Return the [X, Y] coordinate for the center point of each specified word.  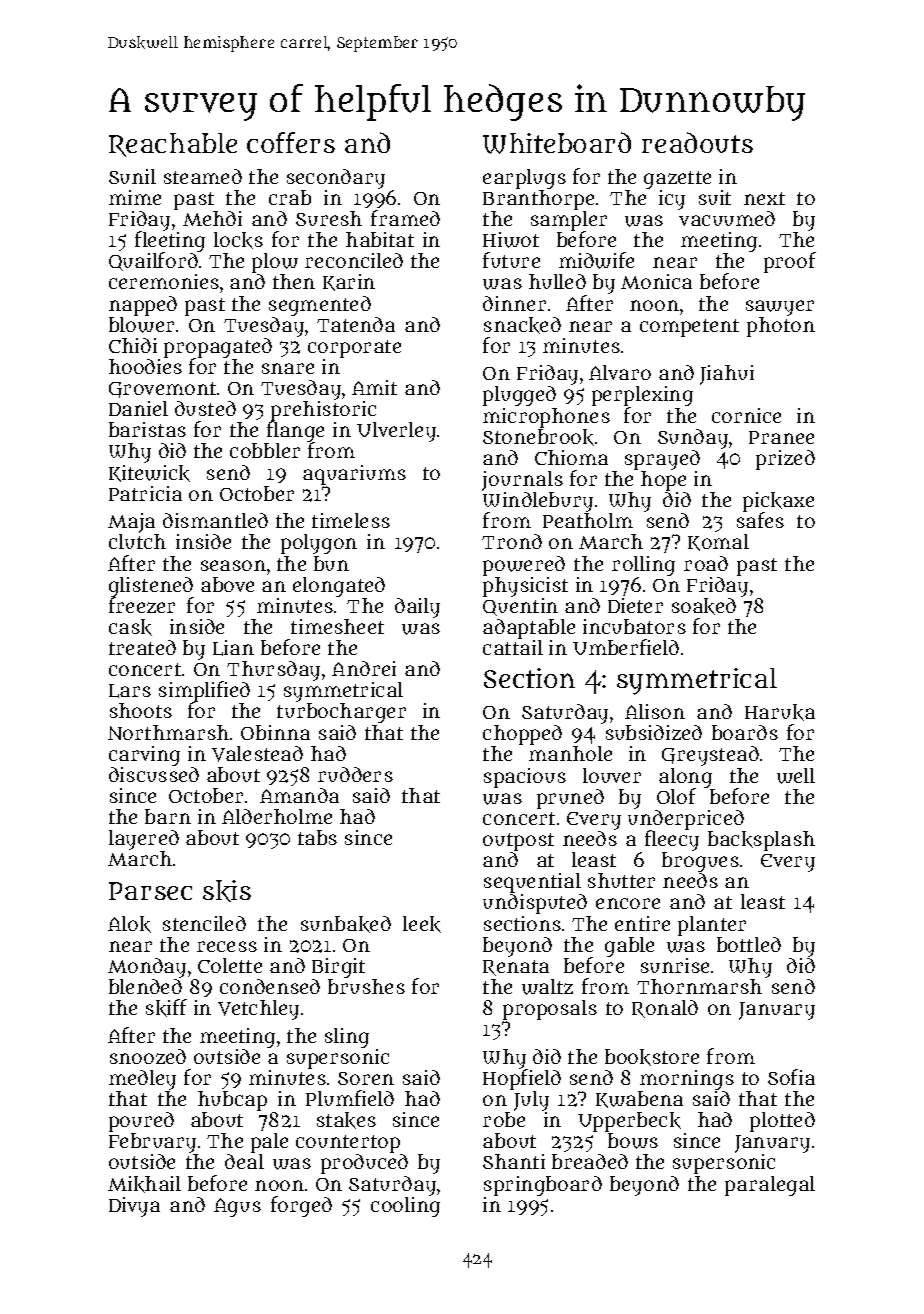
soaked [704, 606]
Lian [233, 648]
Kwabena [639, 1099]
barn [168, 816]
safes [760, 520]
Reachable [173, 145]
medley [142, 1080]
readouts [697, 142]
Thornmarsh [699, 986]
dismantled [215, 520]
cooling [405, 1207]
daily [417, 608]
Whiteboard [557, 143]
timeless [351, 520]
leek [422, 924]
